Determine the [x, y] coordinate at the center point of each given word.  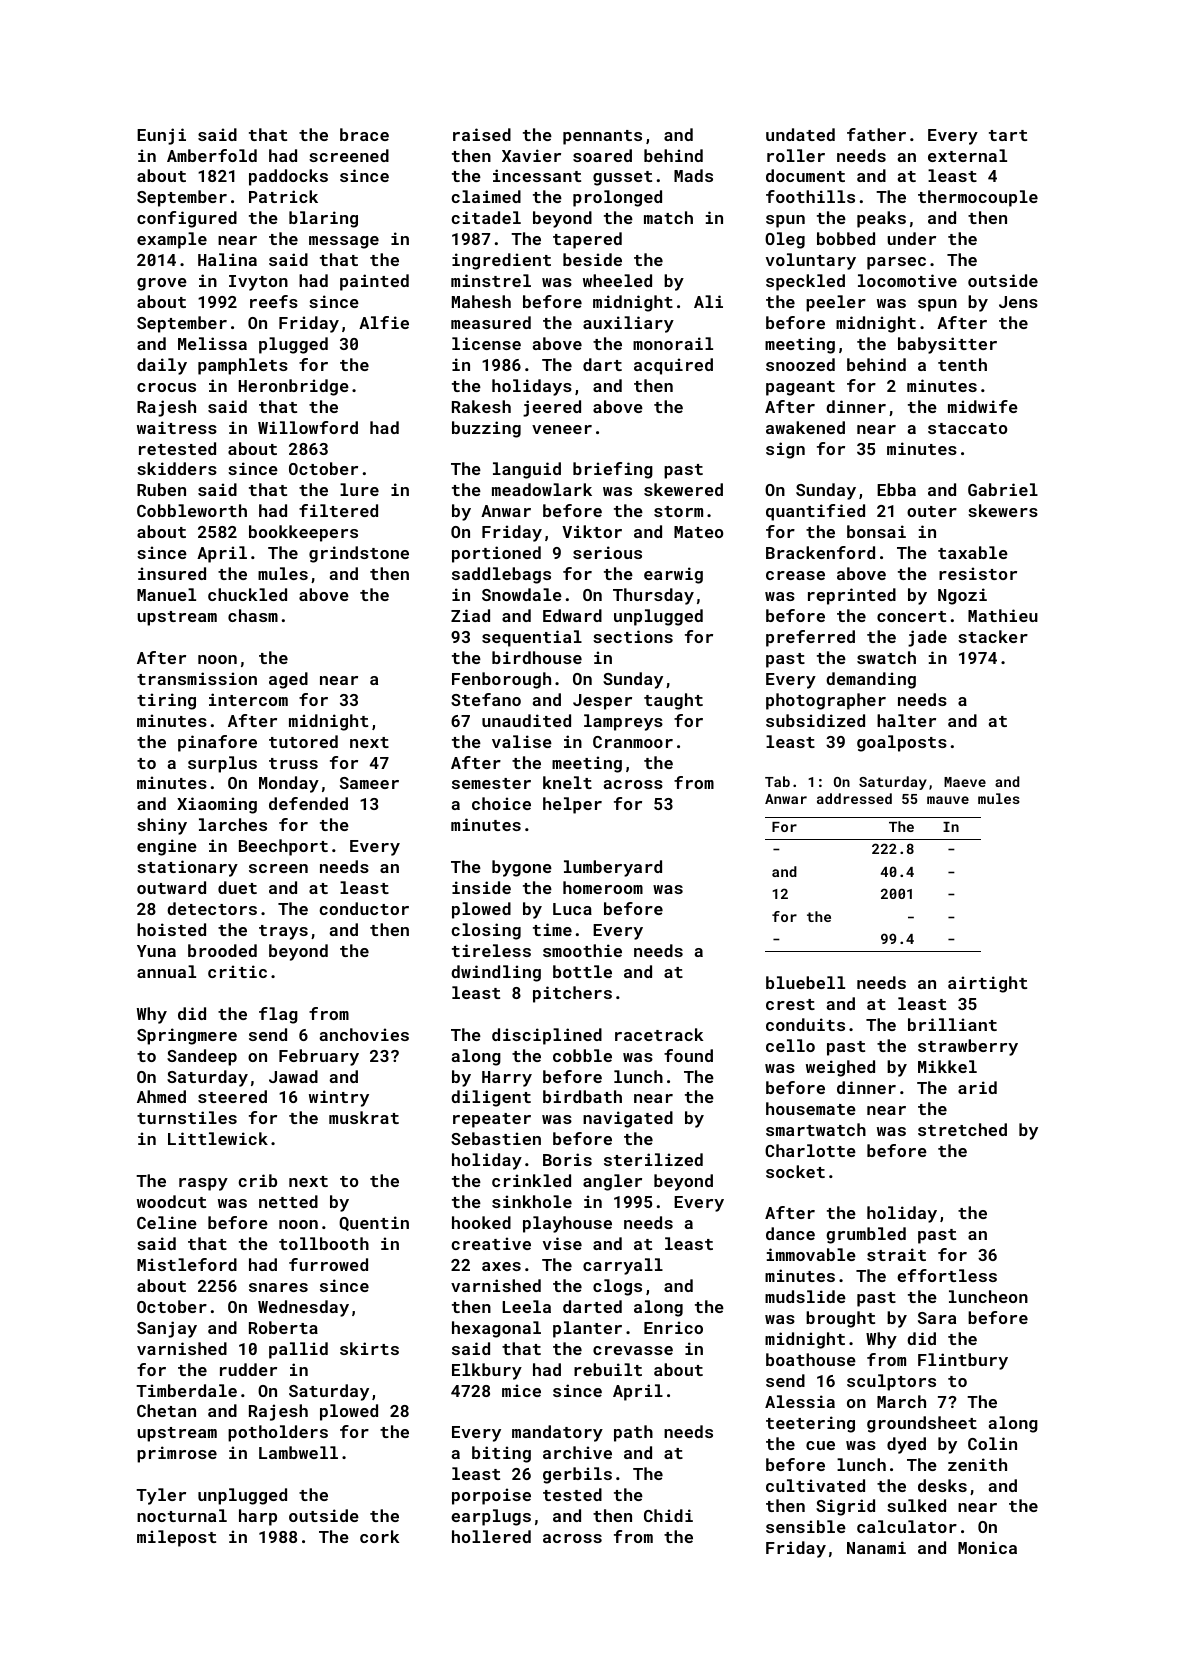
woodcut [171, 1201]
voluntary [811, 261]
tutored [303, 741]
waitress [177, 427]
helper [572, 805]
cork [379, 1536]
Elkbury [487, 1371]
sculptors [891, 1382]
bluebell [805, 982]
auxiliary [628, 324]
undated [800, 134]
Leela [526, 1306]
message [344, 242]
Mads [693, 175]
